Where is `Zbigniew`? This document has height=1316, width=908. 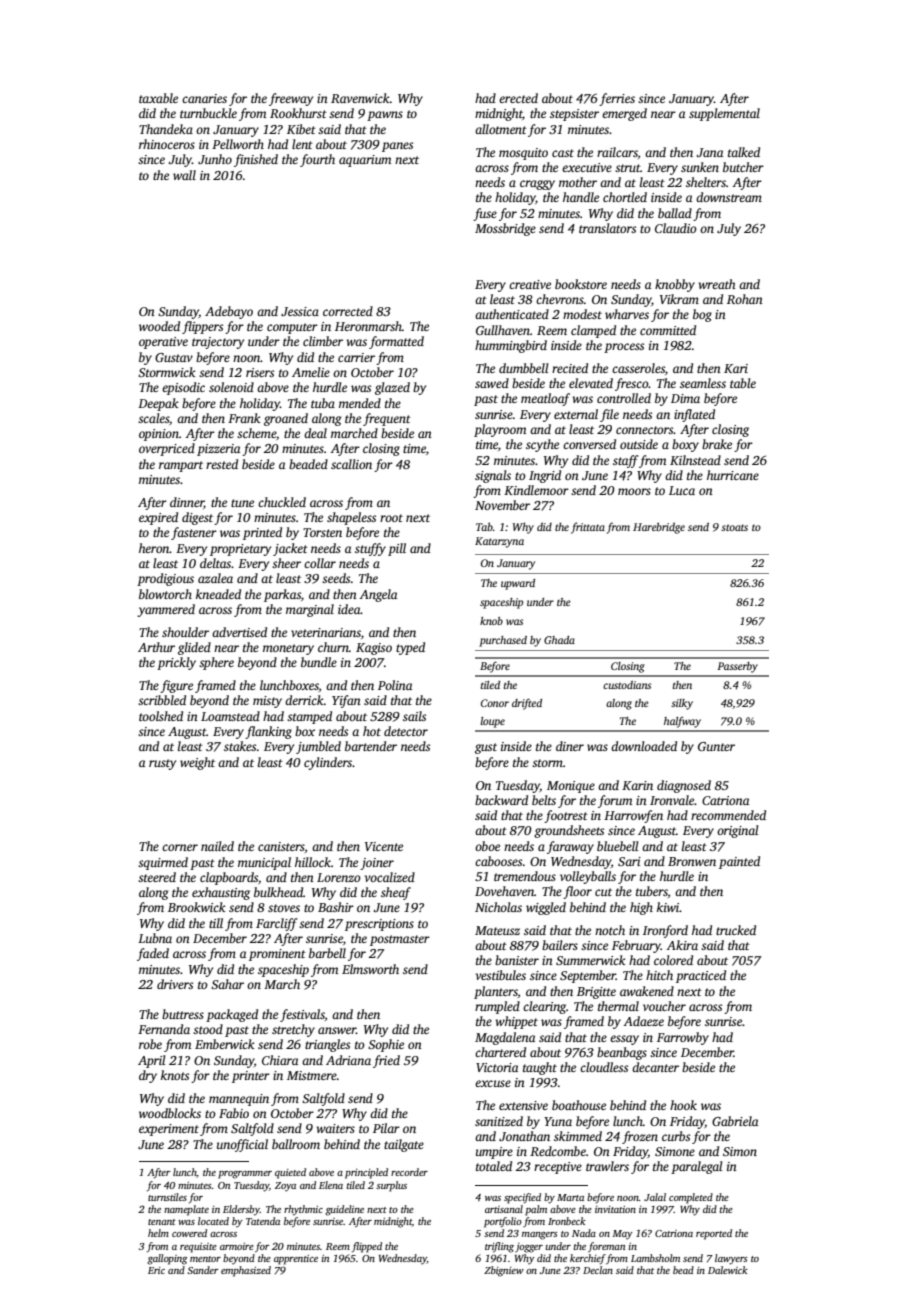
Zbigniew is located at coordinates (504, 1271).
